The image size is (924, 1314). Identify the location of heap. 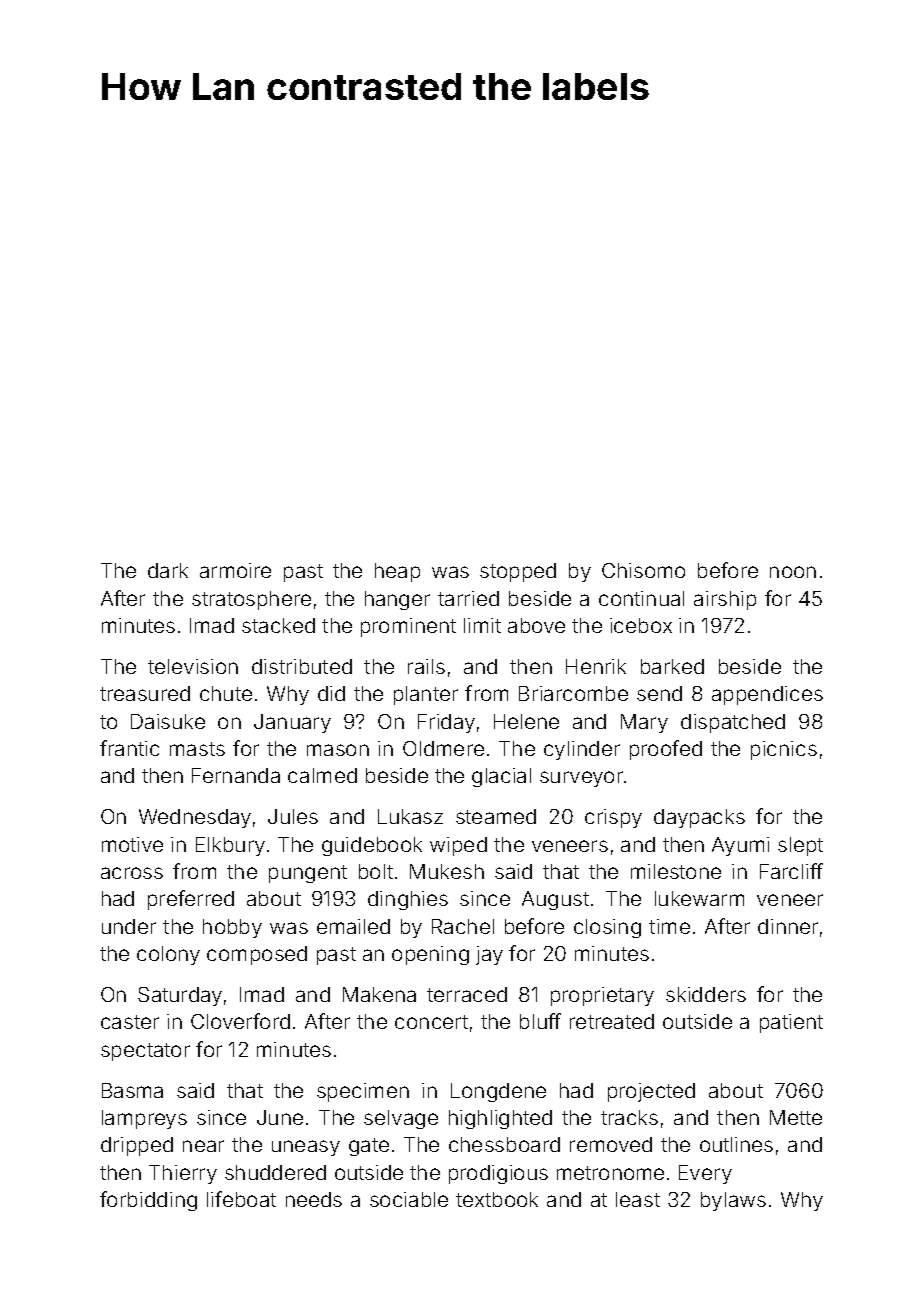
(397, 572).
